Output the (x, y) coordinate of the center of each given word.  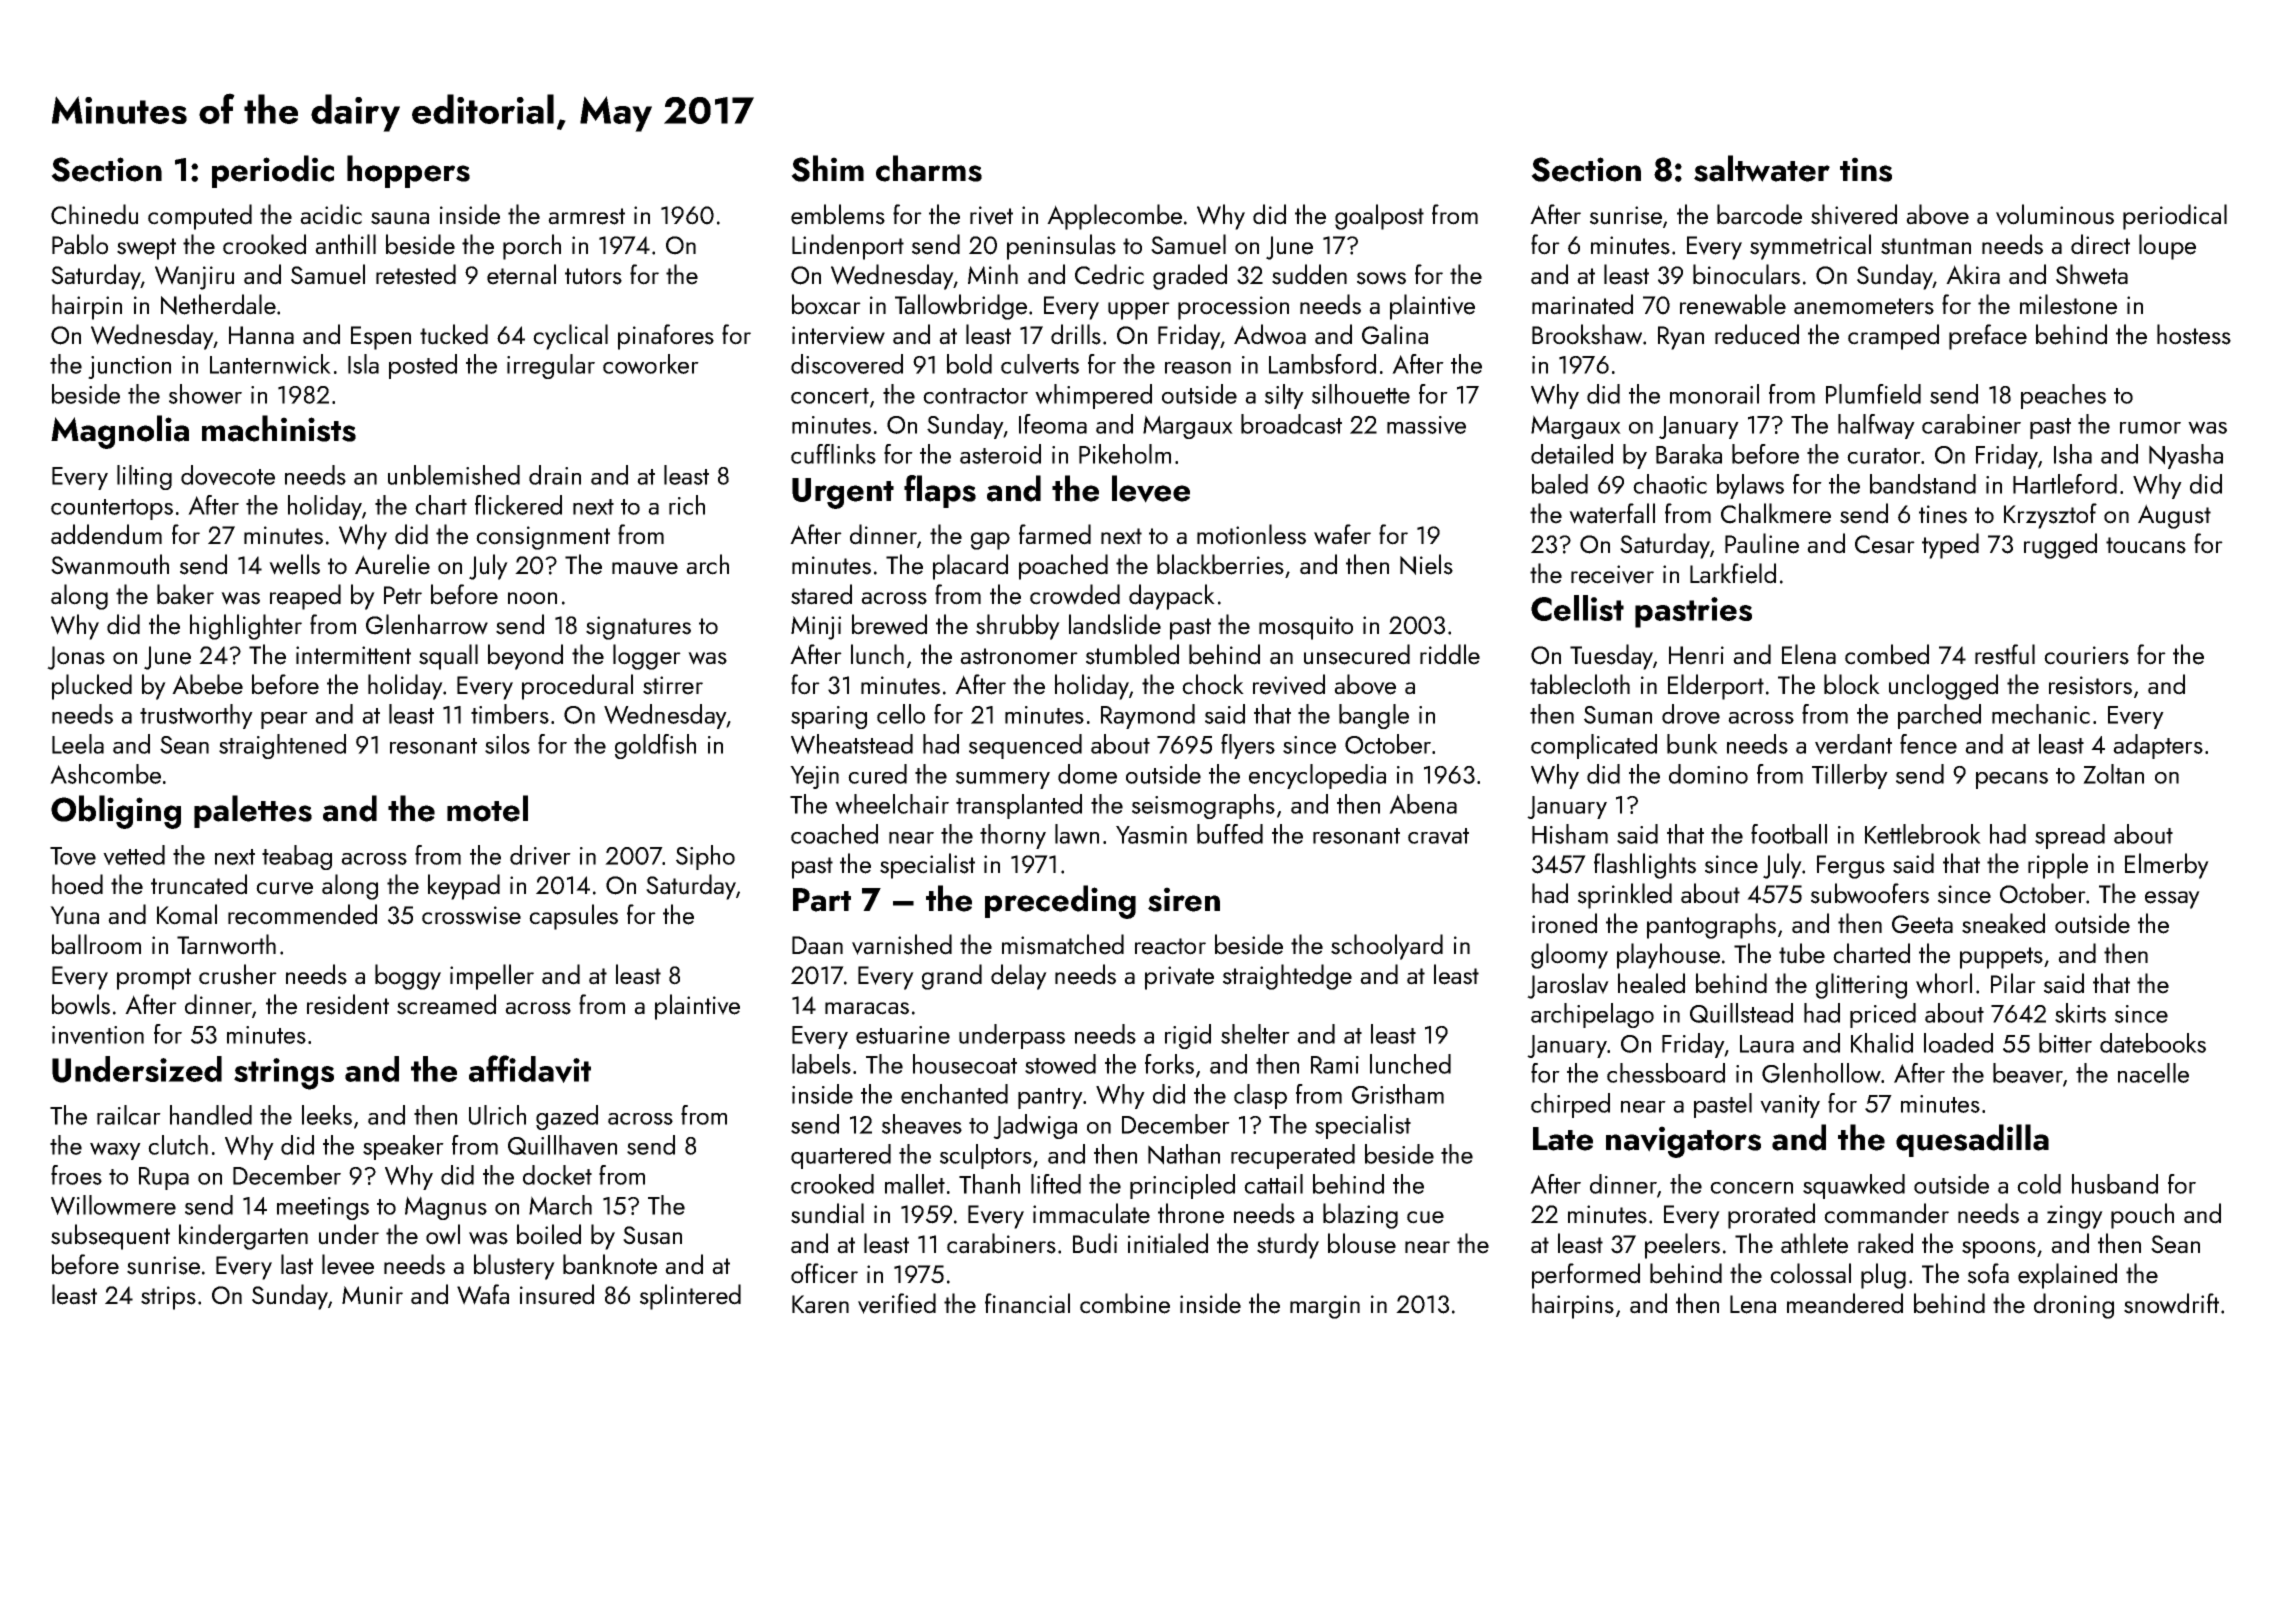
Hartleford (2065, 484)
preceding (1060, 902)
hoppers (408, 171)
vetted (134, 855)
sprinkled (1625, 896)
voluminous (2055, 214)
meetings (323, 1208)
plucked (92, 687)
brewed (889, 624)
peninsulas (1061, 247)
